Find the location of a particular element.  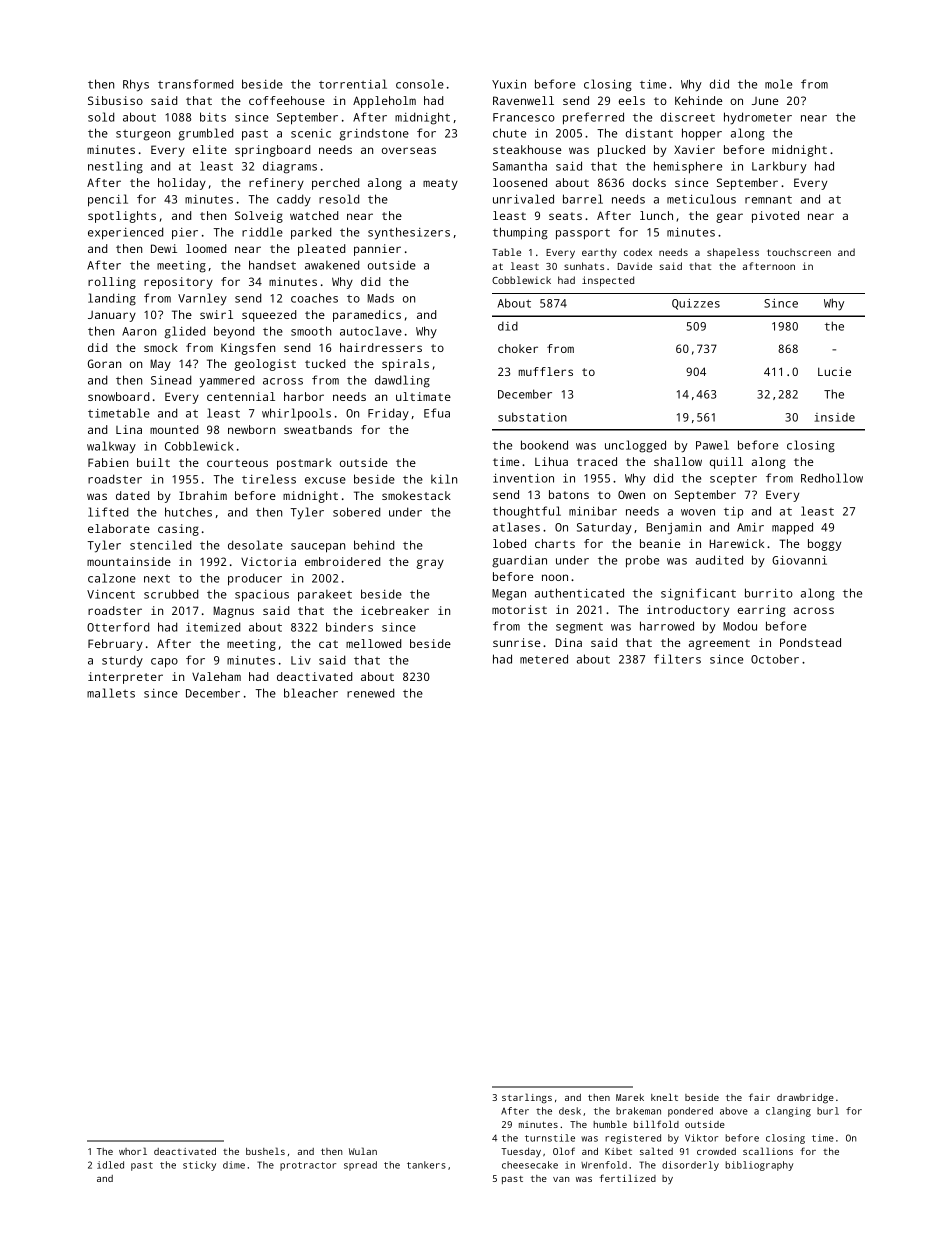

tankers is located at coordinates (426, 1165).
